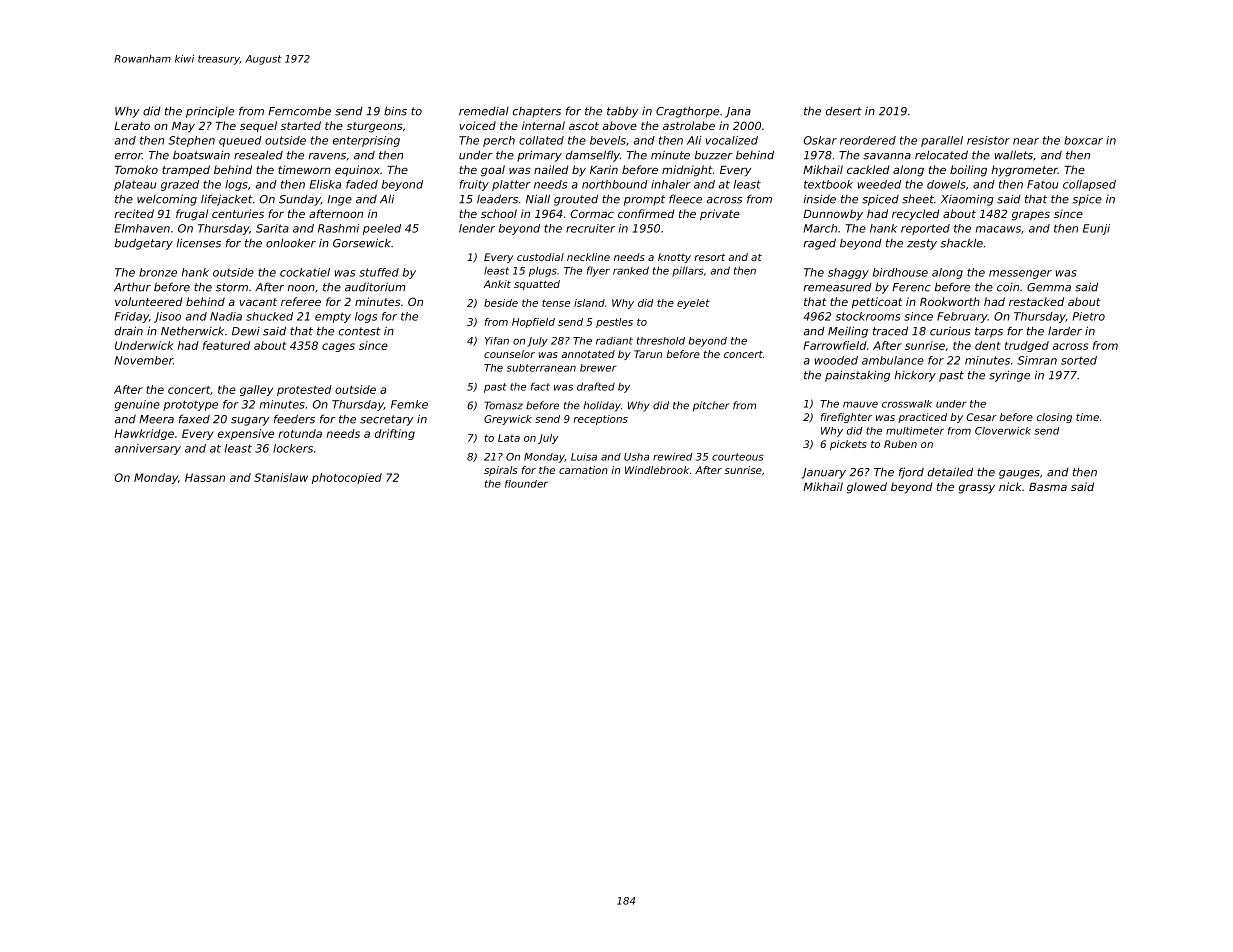 This screenshot has width=1233, height=952. Describe the element at coordinates (844, 111) in the screenshot. I see `desert` at that location.
